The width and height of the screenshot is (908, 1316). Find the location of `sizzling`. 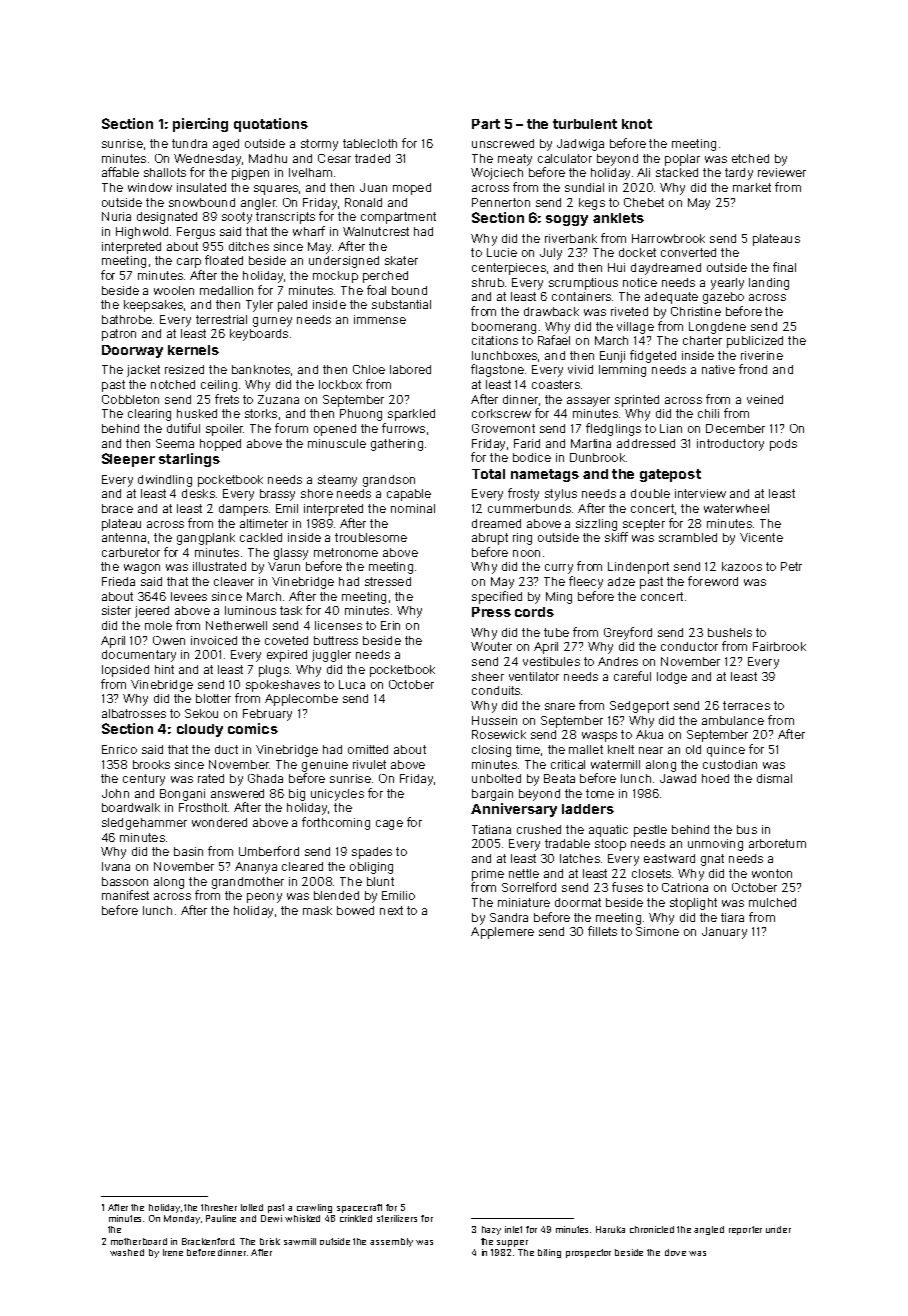

sizzling is located at coordinates (596, 525).
